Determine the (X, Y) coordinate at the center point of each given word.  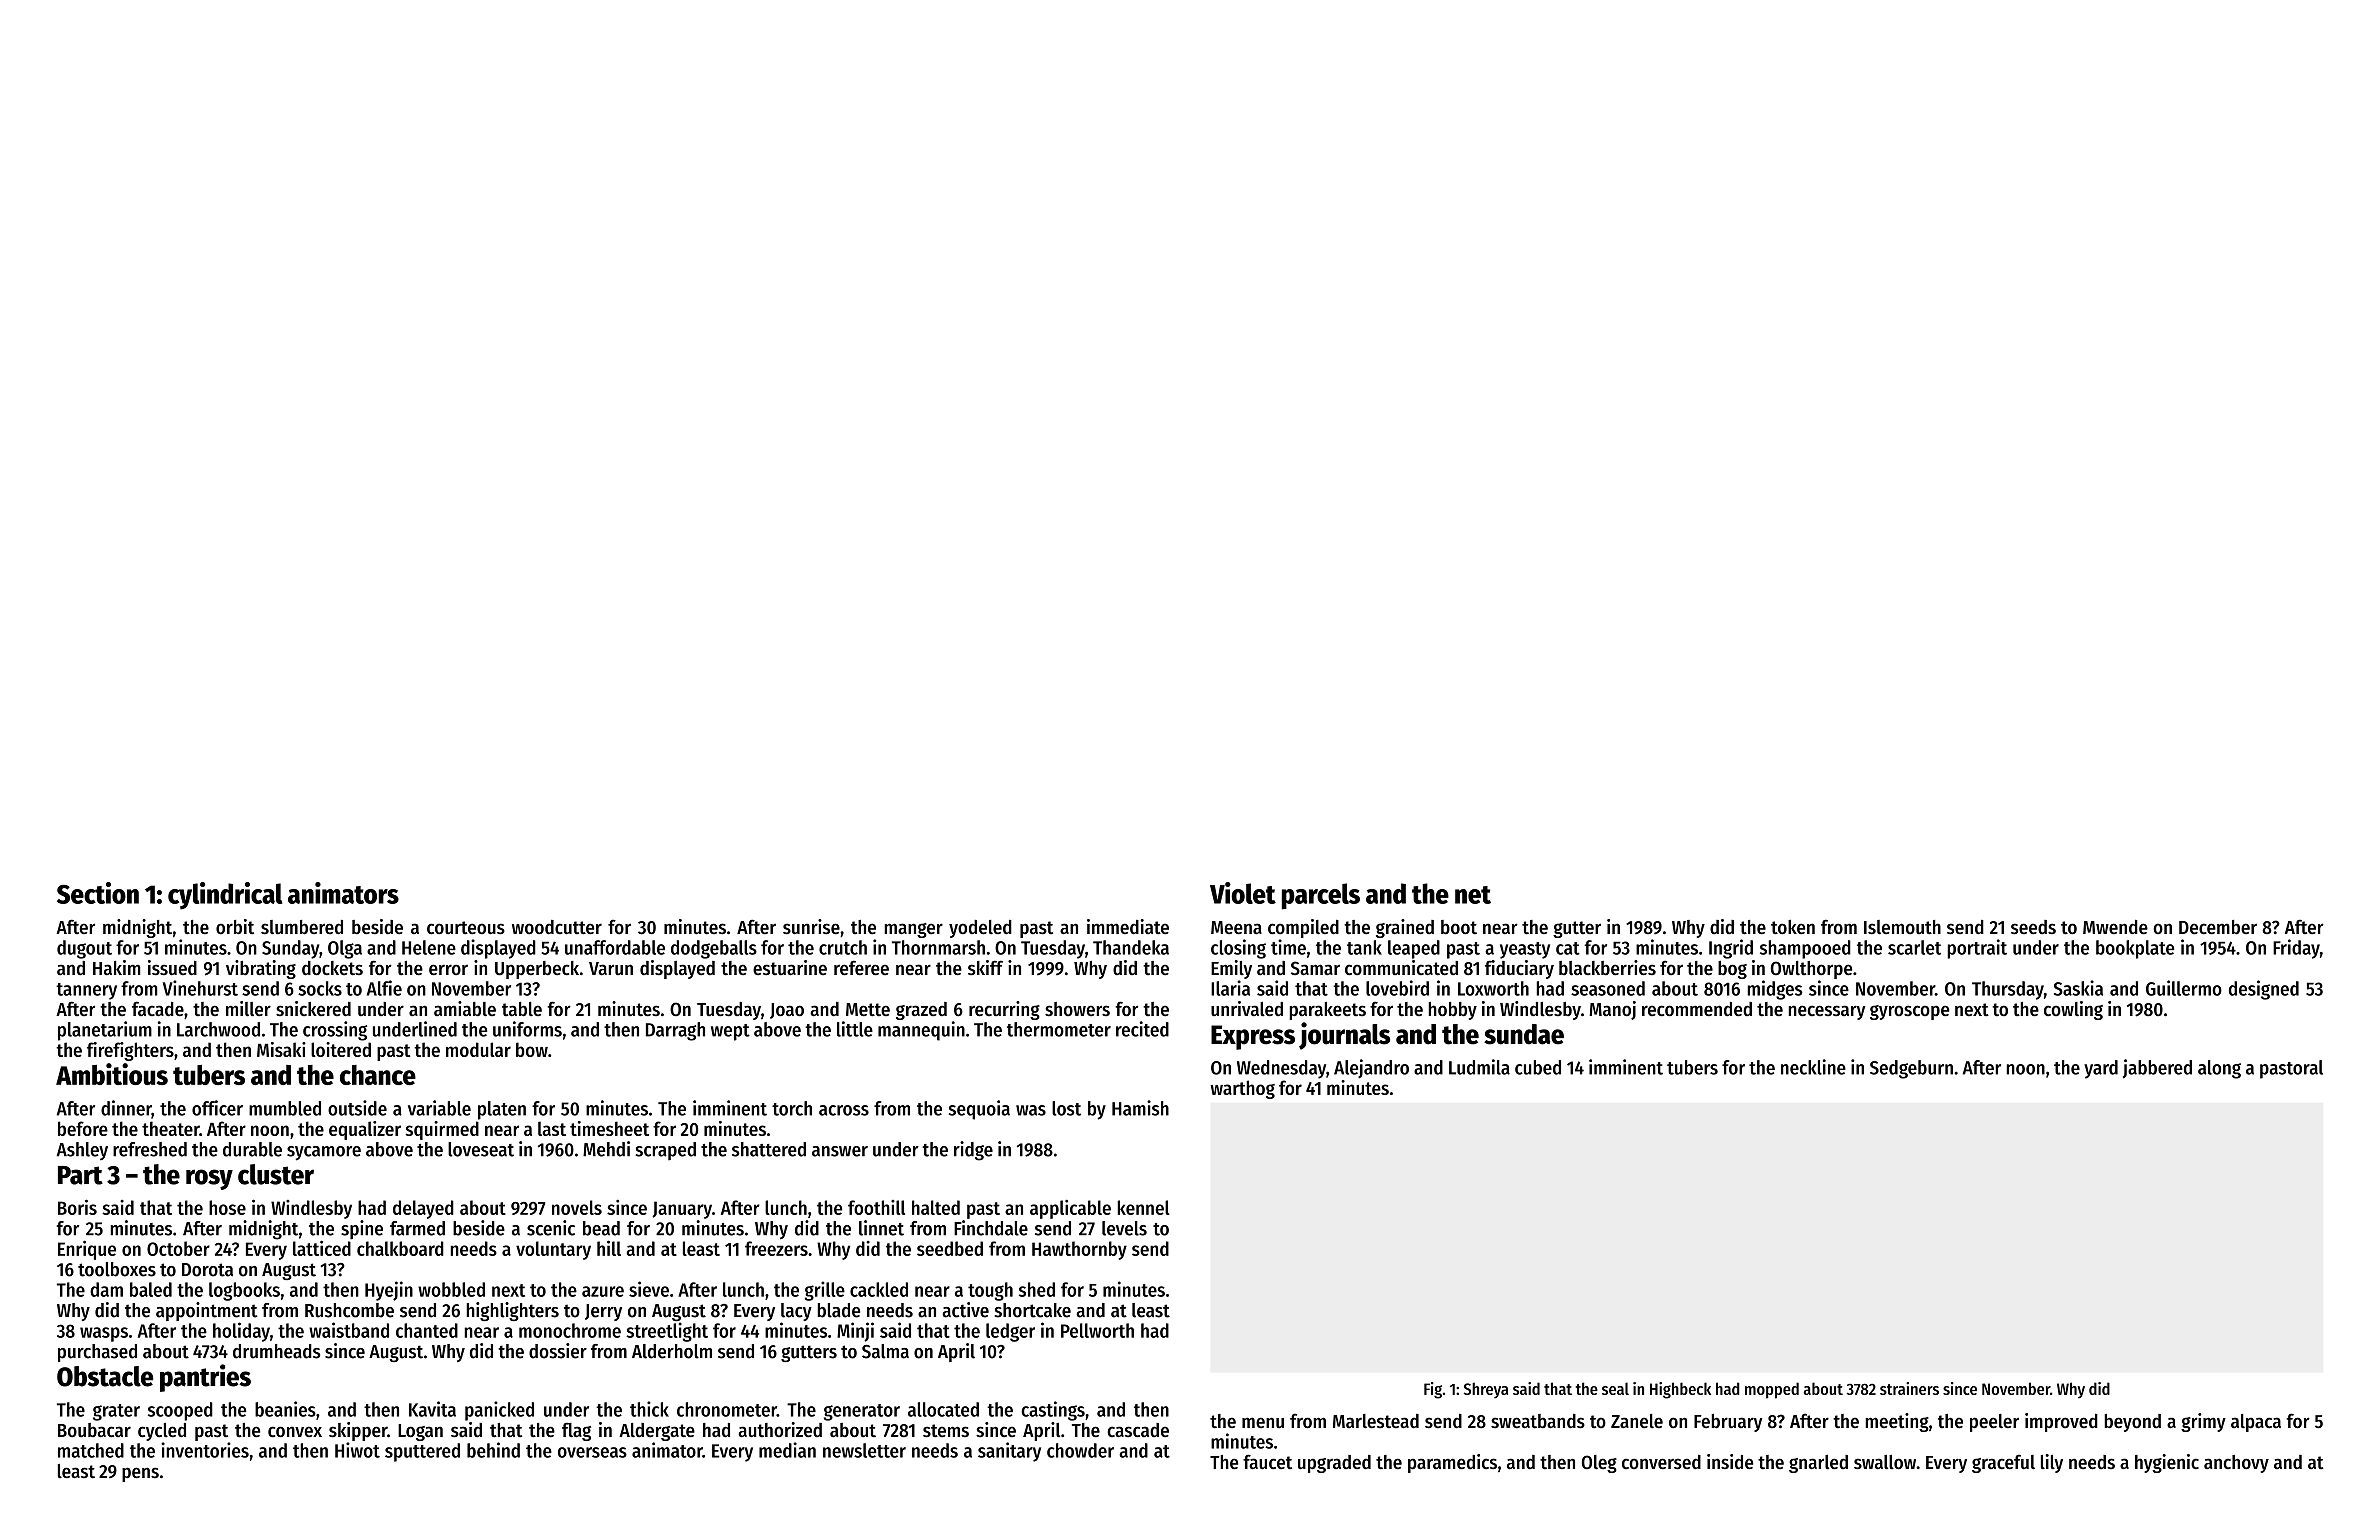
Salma (885, 1351)
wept (730, 1032)
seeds (2033, 927)
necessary (1827, 1012)
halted (936, 1207)
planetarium (105, 1031)
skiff (985, 968)
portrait (1977, 949)
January (682, 1210)
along (2219, 1069)
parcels (1321, 896)
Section (98, 893)
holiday (241, 1332)
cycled (162, 1432)
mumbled (285, 1108)
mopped (1772, 1390)
